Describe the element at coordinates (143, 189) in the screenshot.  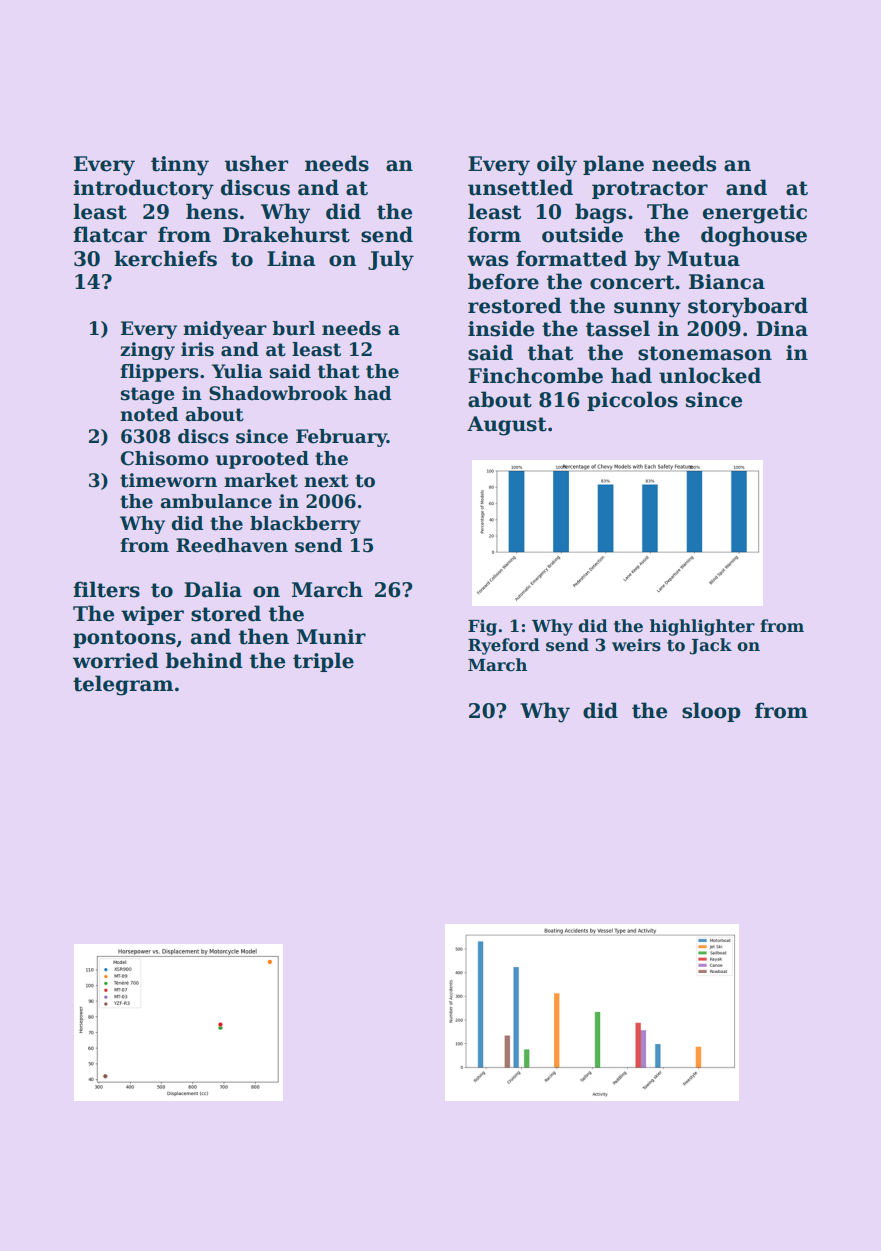
I see `introductory` at that location.
